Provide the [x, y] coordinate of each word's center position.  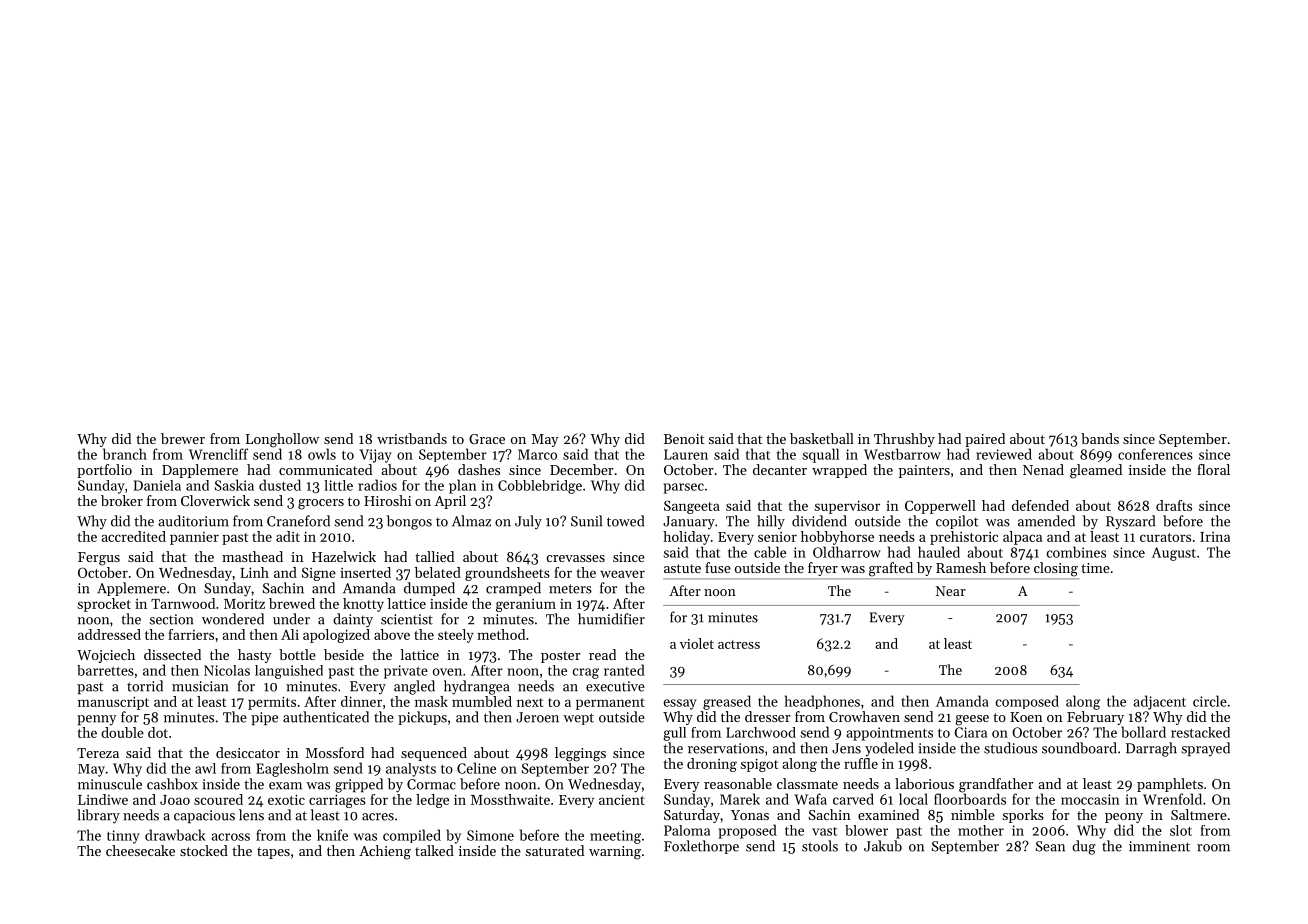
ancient [622, 799]
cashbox [172, 784]
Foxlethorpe [701, 847]
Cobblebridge [540, 487]
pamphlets [1170, 785]
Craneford [298, 521]
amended [1046, 521]
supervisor [847, 507]
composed [1027, 702]
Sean [1050, 846]
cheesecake [140, 850]
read [602, 654]
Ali [290, 634]
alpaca [1022, 538]
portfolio [104, 471]
